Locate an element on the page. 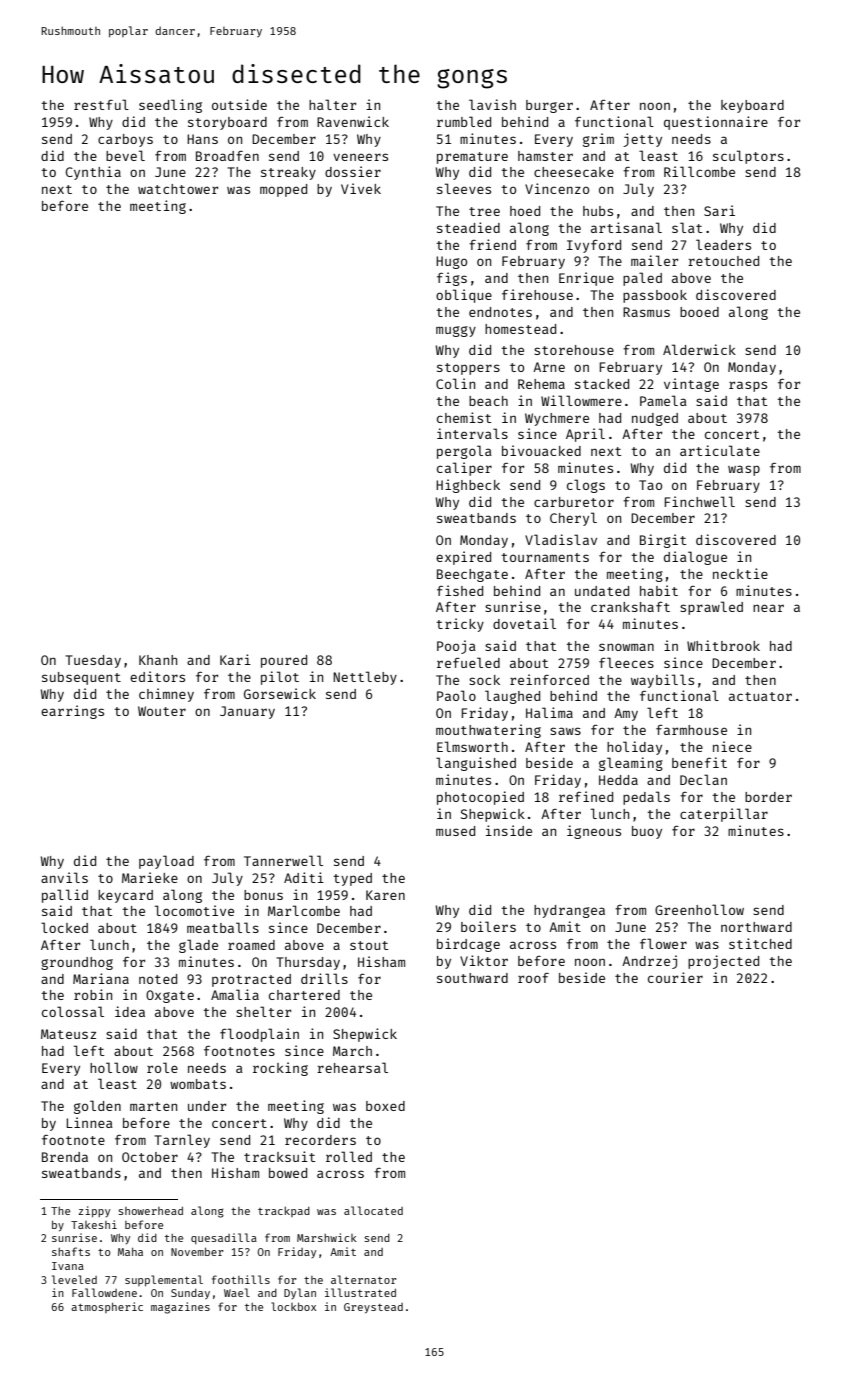 This page has height=1400, width=849. restful is located at coordinates (101, 104).
